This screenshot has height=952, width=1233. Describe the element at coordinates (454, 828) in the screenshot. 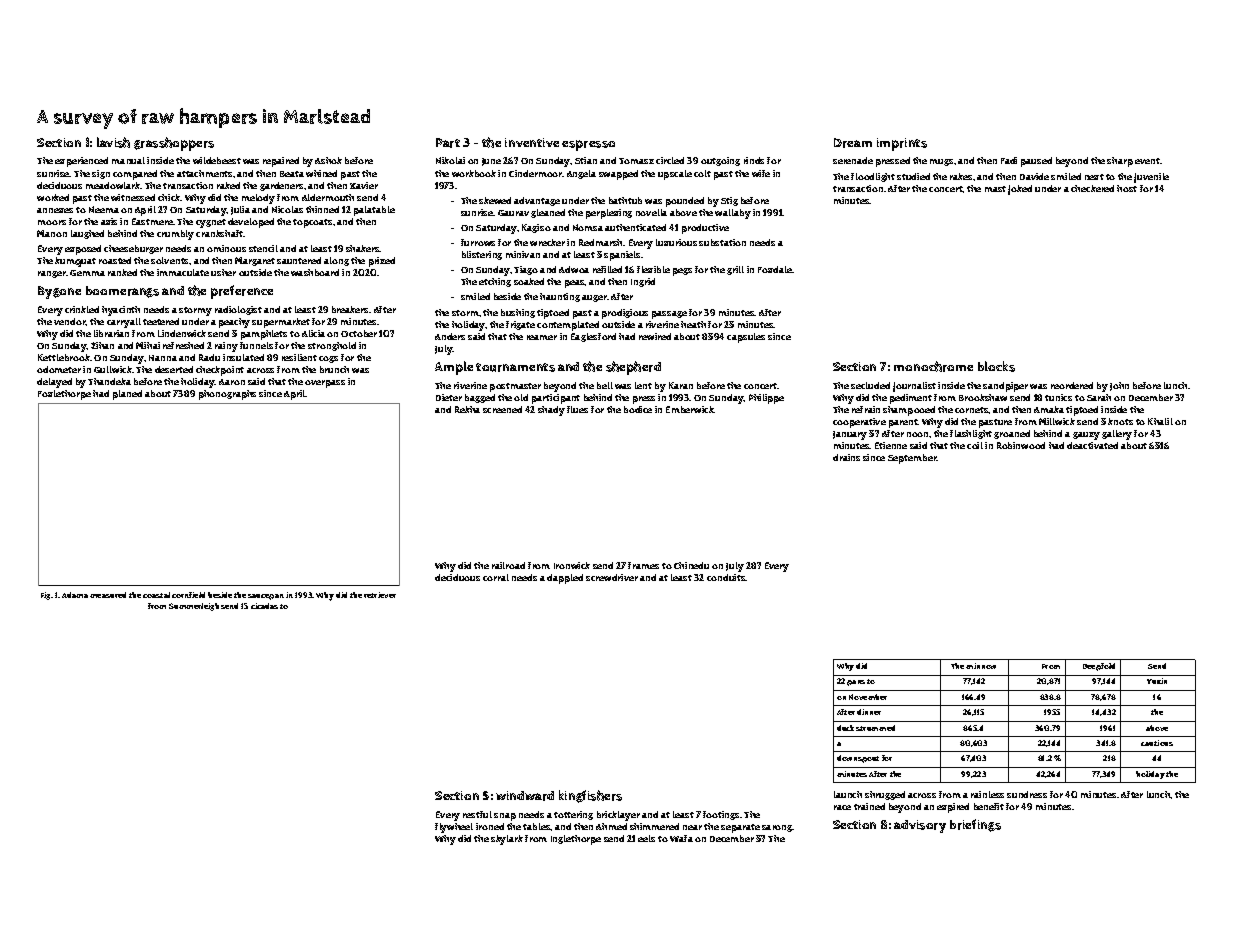

I see `flywheel` at that location.
